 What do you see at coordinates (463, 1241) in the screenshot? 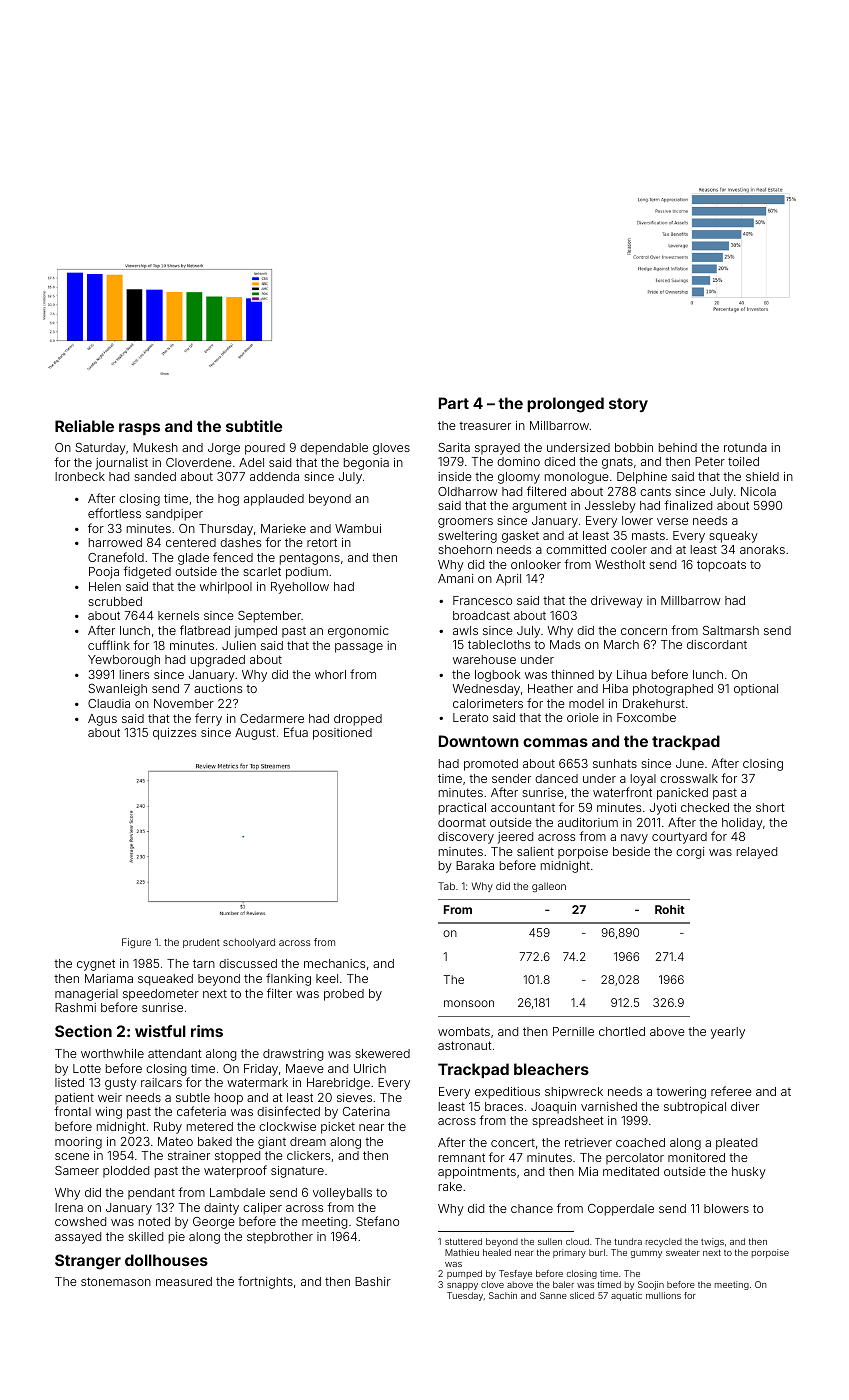
I see `stuttered` at bounding box center [463, 1241].
